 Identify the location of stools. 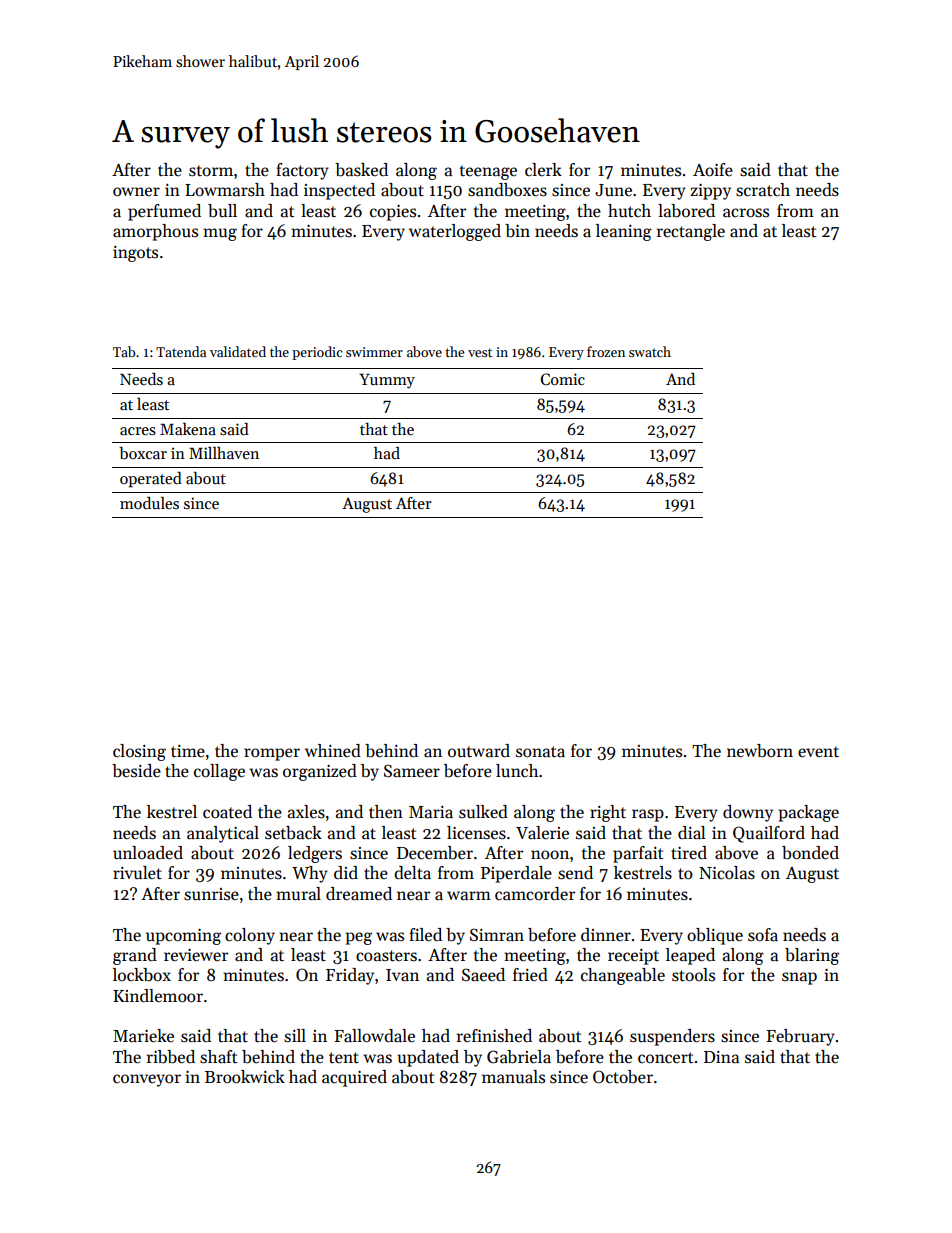
(693, 975).
